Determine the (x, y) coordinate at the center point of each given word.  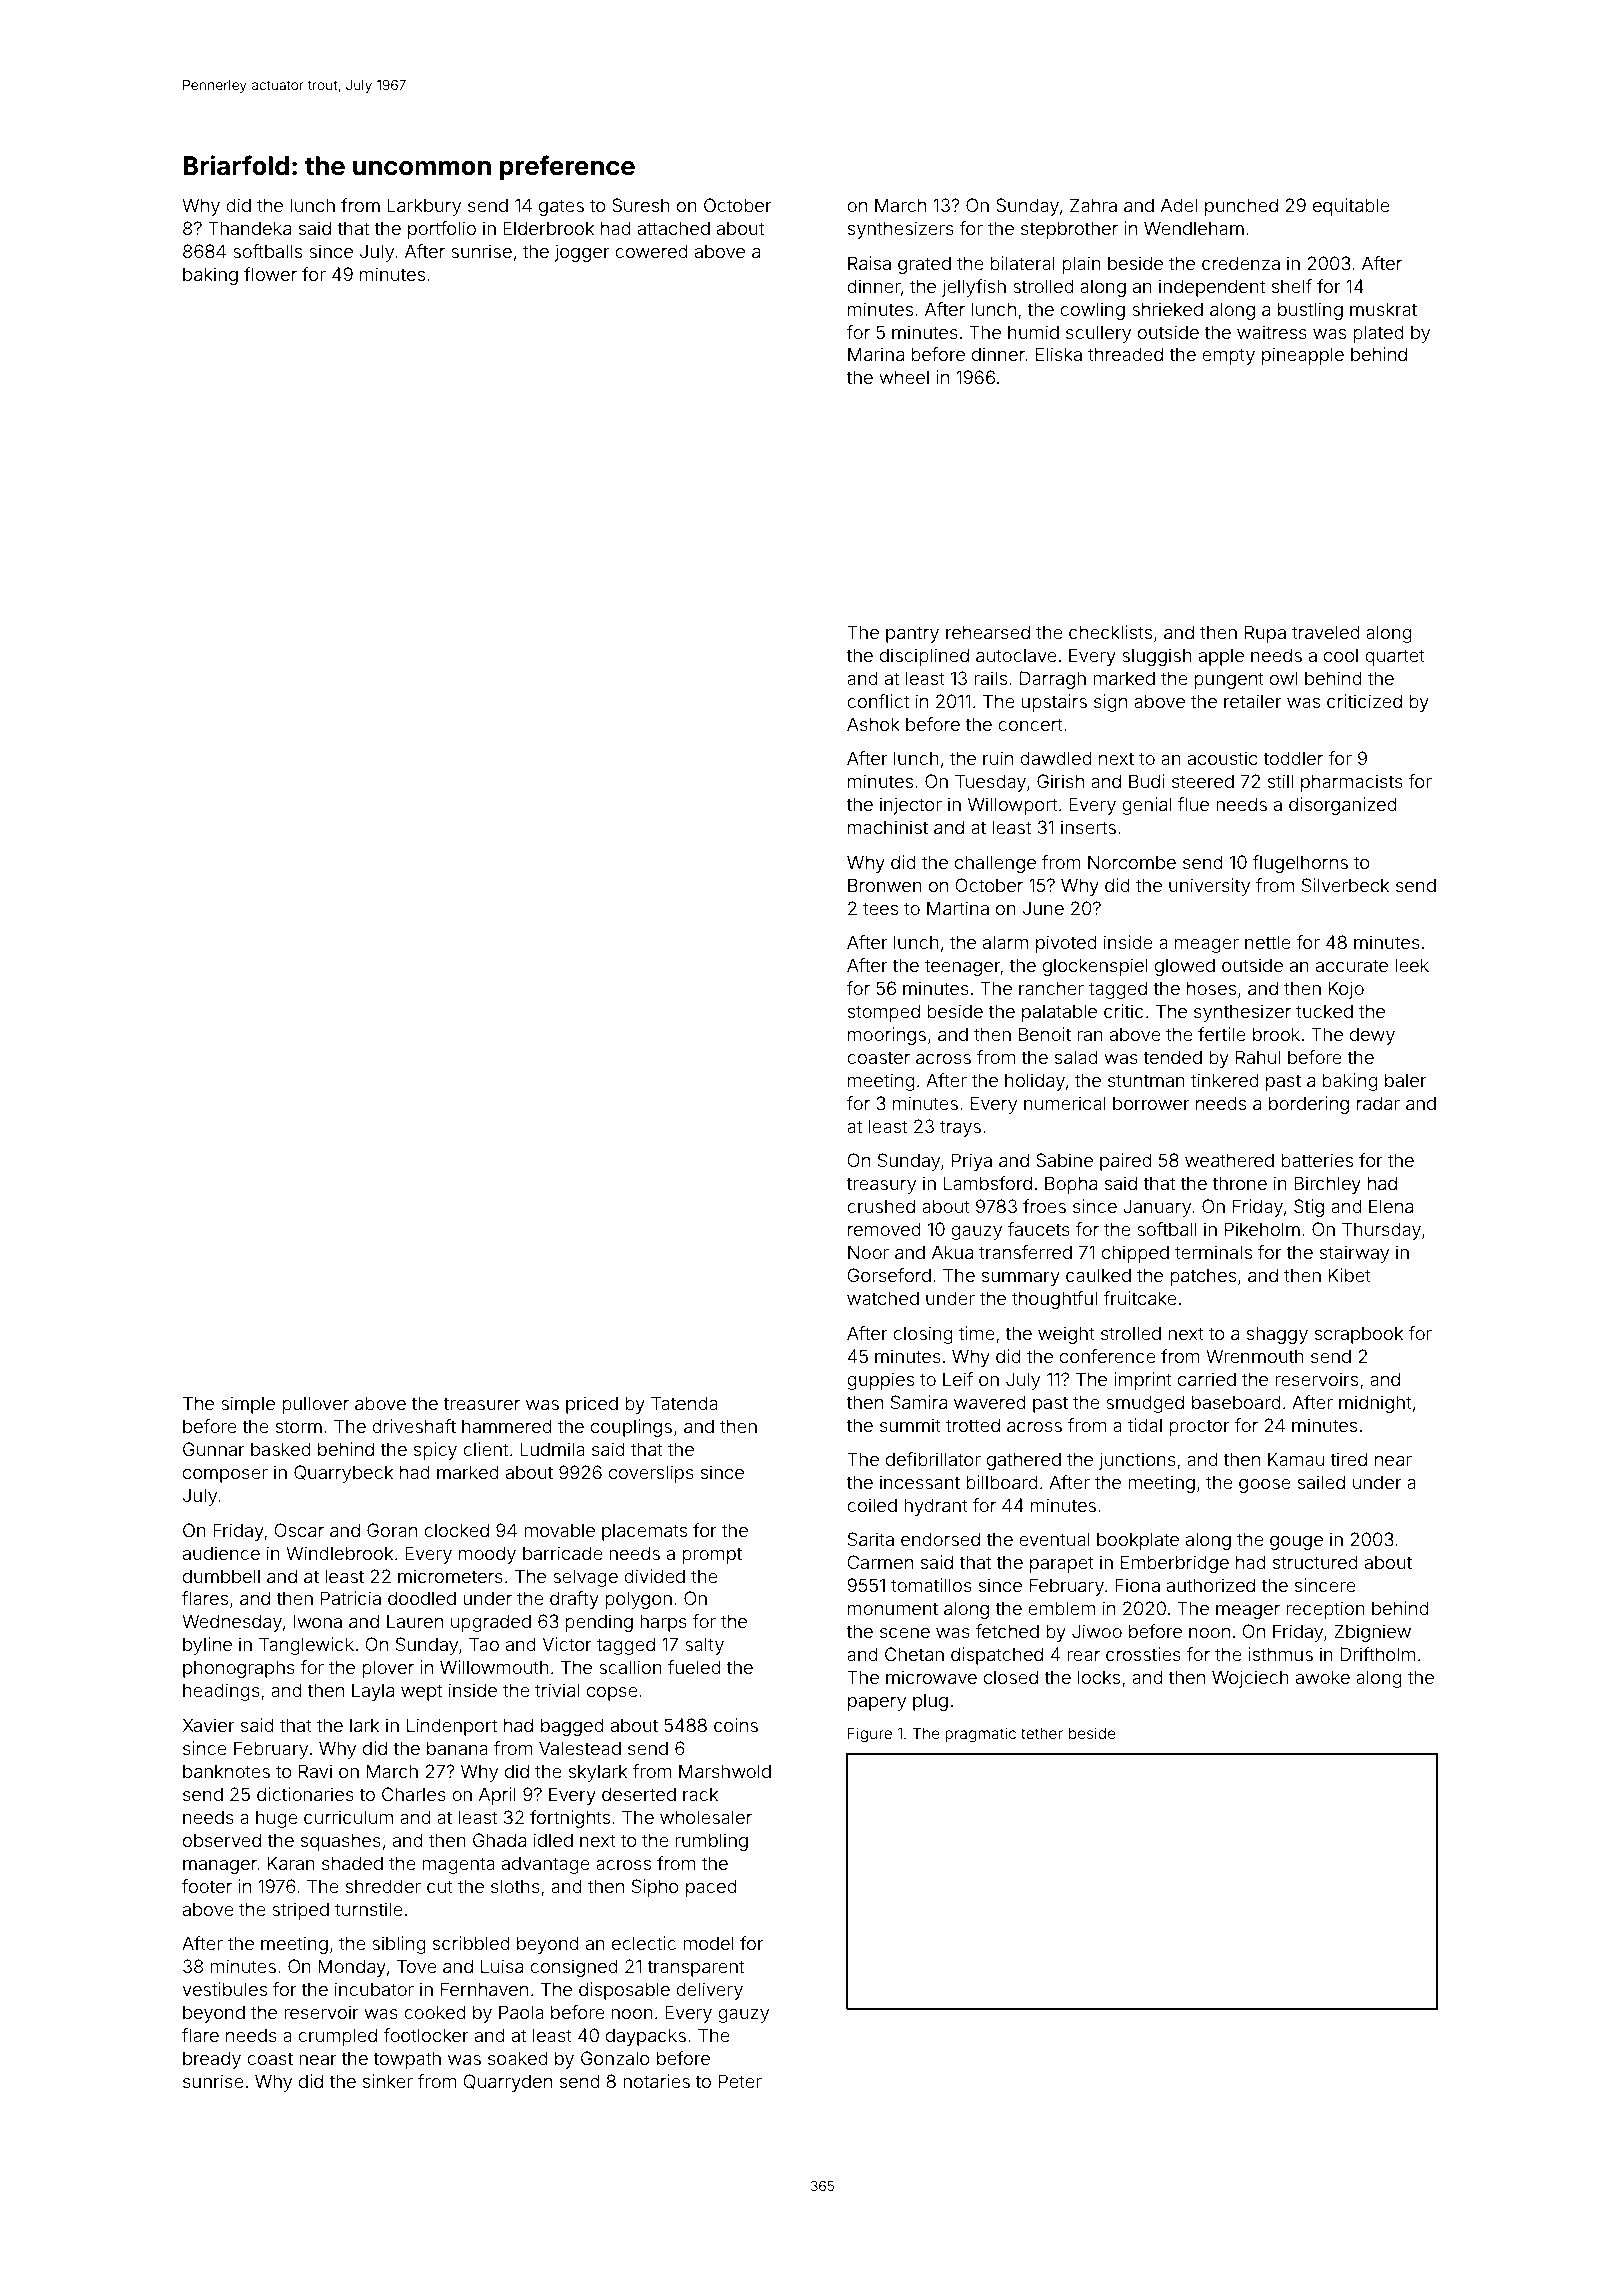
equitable (1351, 207)
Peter (740, 2081)
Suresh (641, 205)
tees (880, 908)
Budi (1147, 781)
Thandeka (249, 228)
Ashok (873, 724)
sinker (388, 2081)
